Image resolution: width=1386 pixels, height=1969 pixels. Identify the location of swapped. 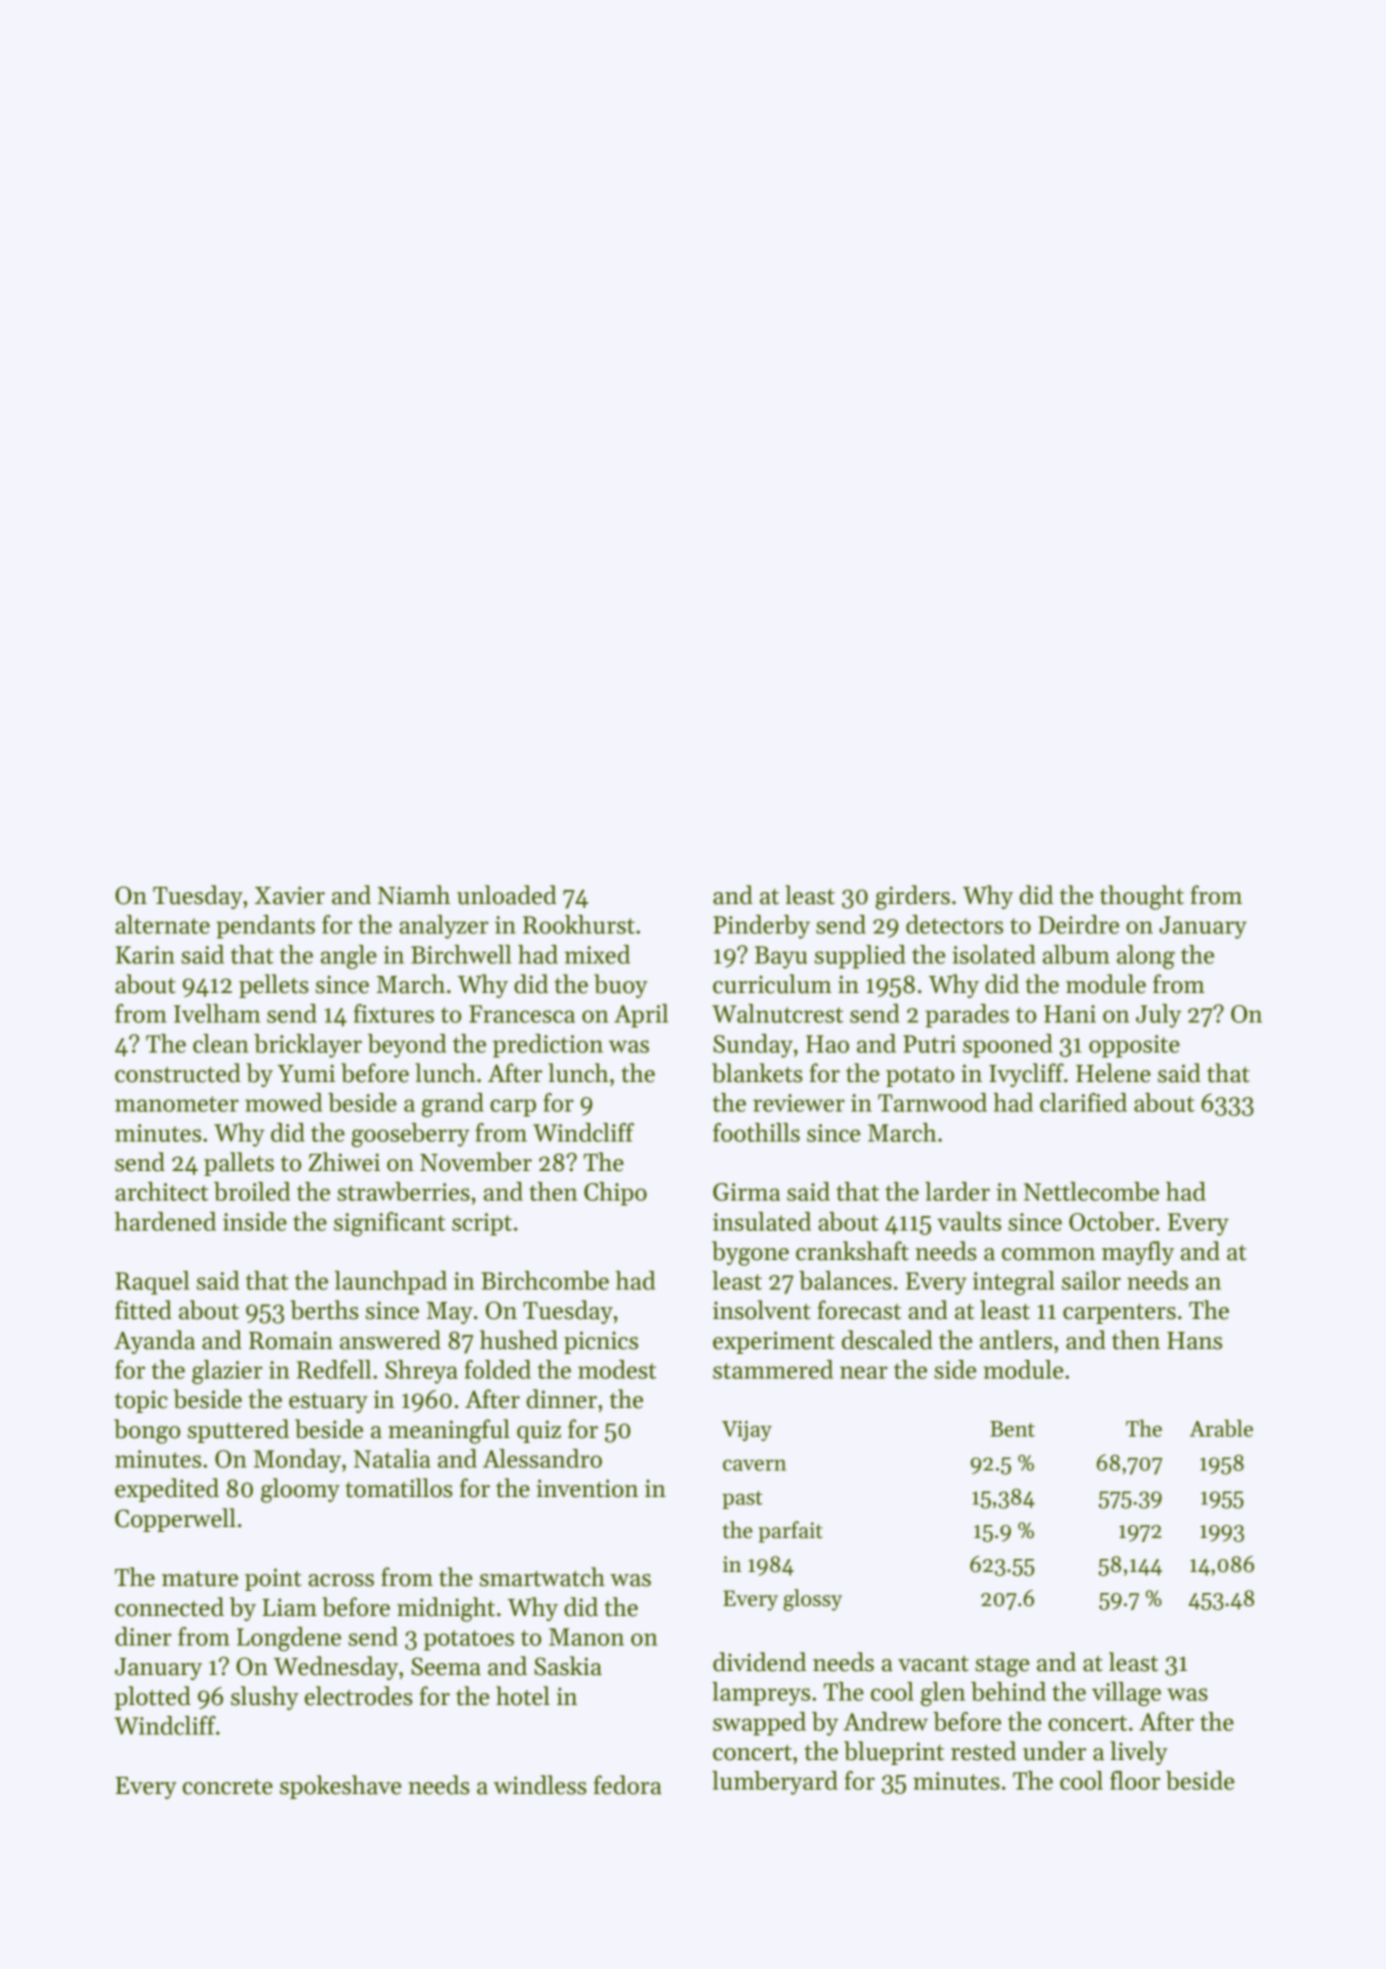
(759, 1724).
